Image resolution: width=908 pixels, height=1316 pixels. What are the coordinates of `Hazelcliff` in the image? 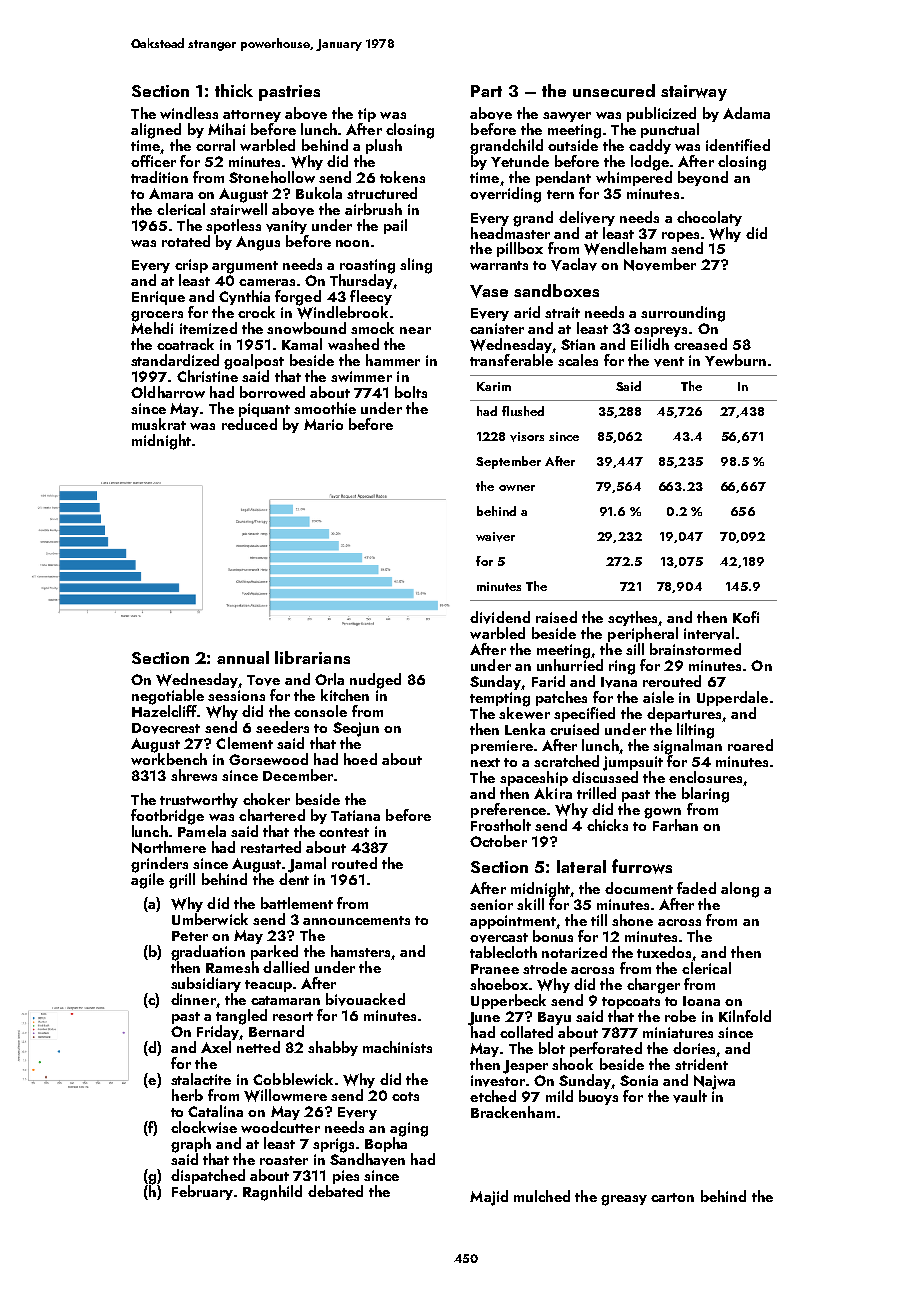 It's located at (164, 711).
